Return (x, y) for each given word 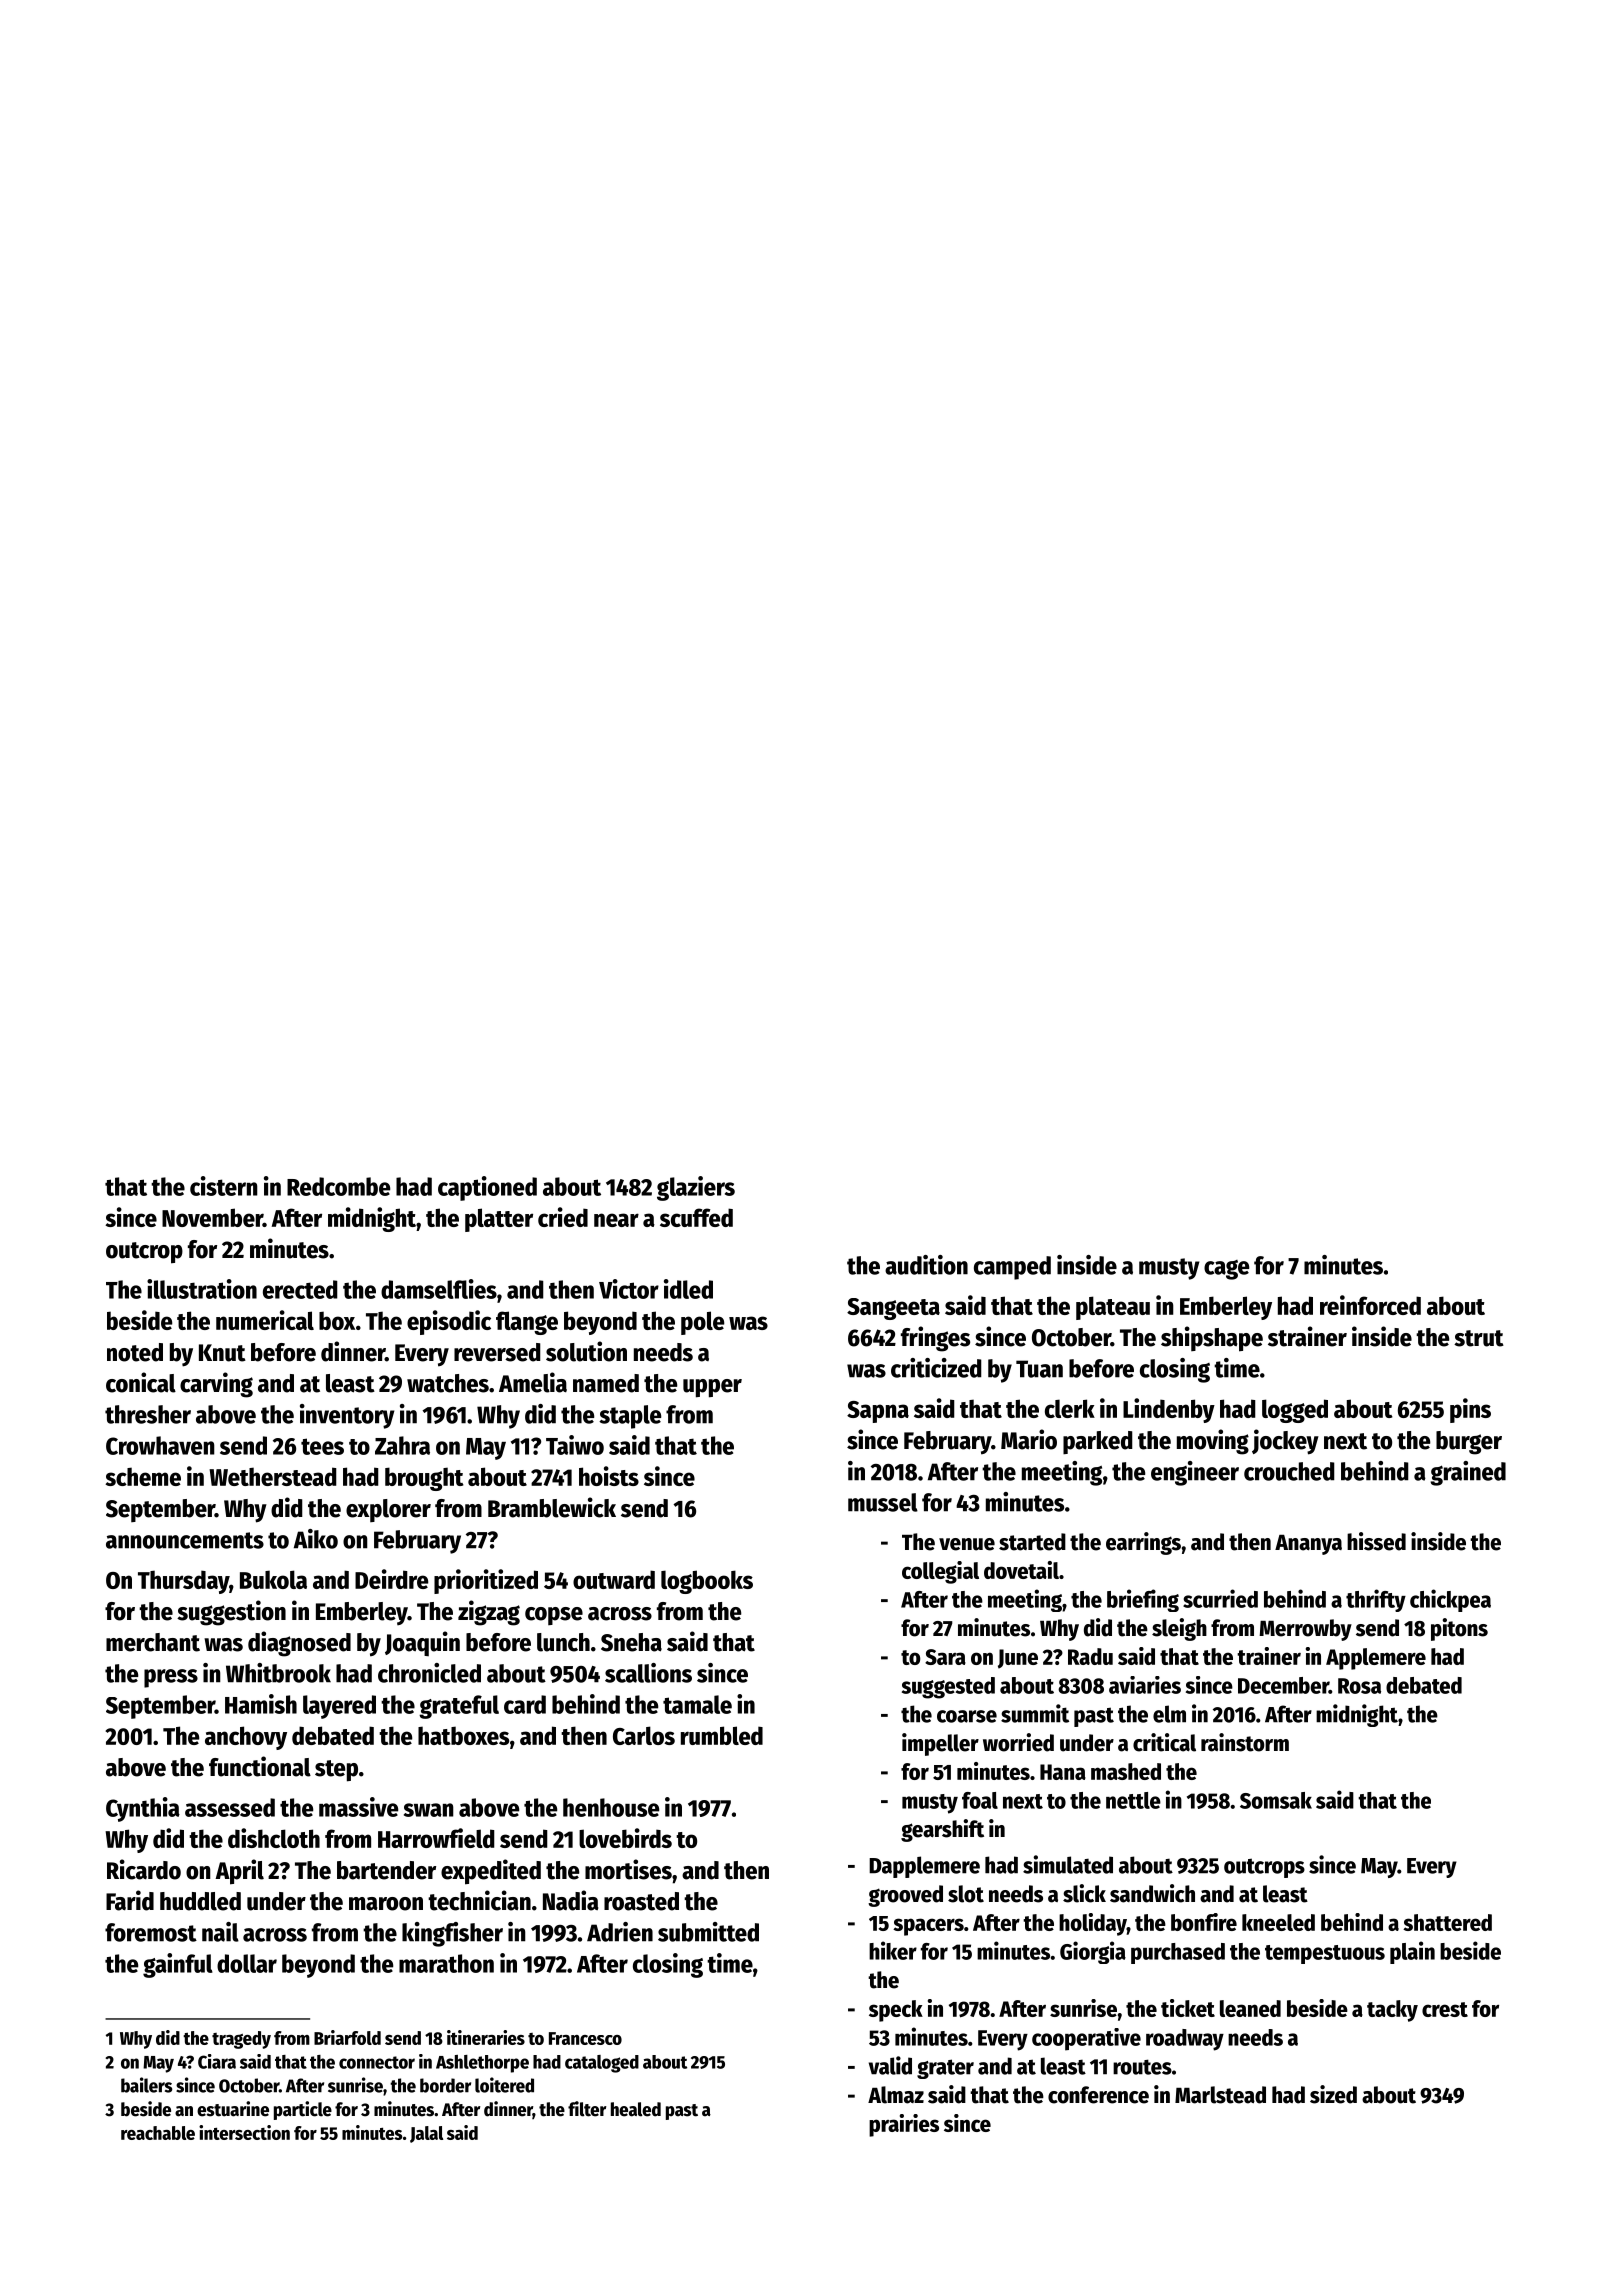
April (239, 1872)
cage (1226, 1270)
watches (448, 1383)
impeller (940, 1744)
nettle (1133, 1800)
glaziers (696, 1188)
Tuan (1039, 1369)
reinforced (1370, 1305)
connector (377, 2062)
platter (499, 1220)
